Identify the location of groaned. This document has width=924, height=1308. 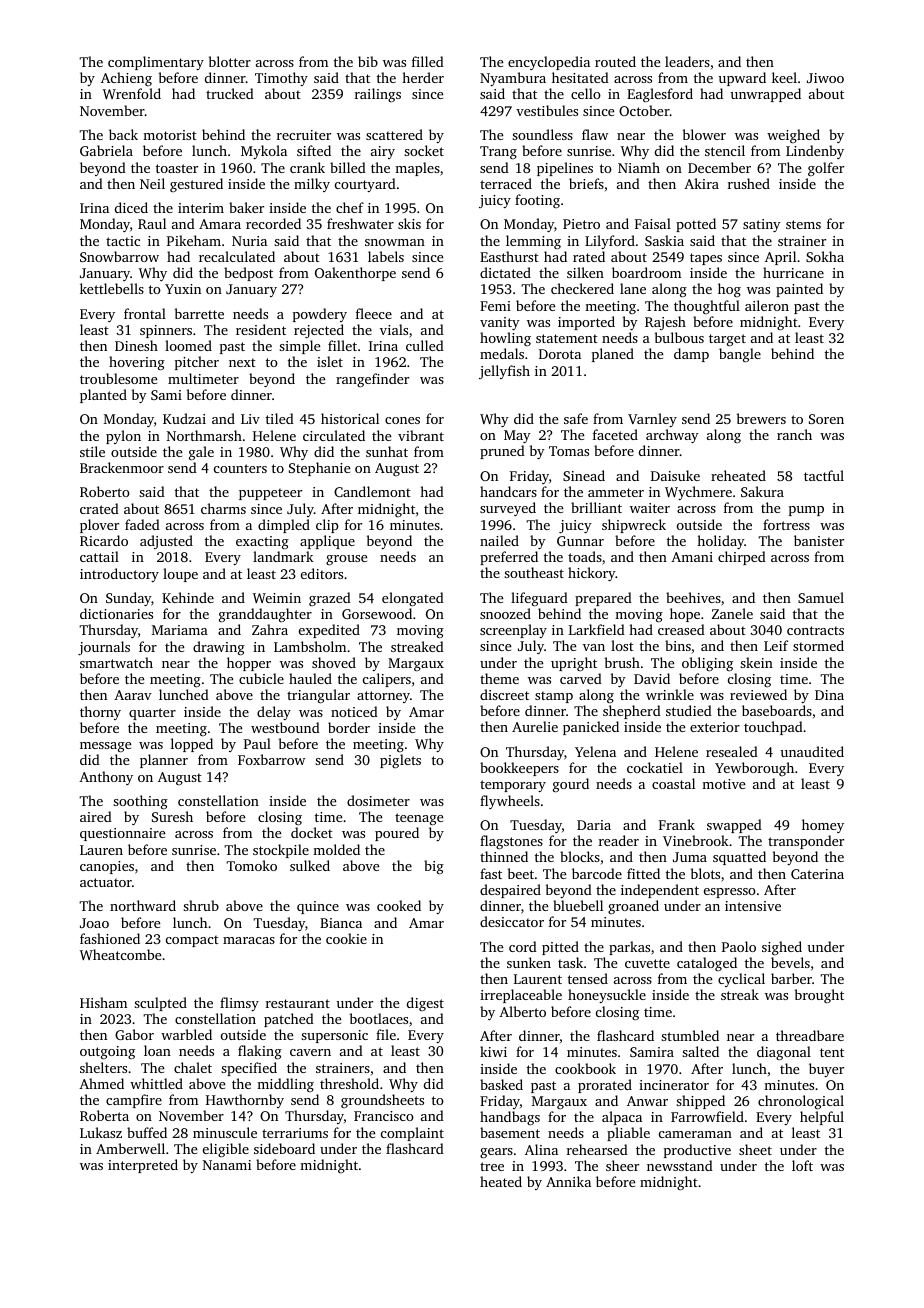
(633, 907).
